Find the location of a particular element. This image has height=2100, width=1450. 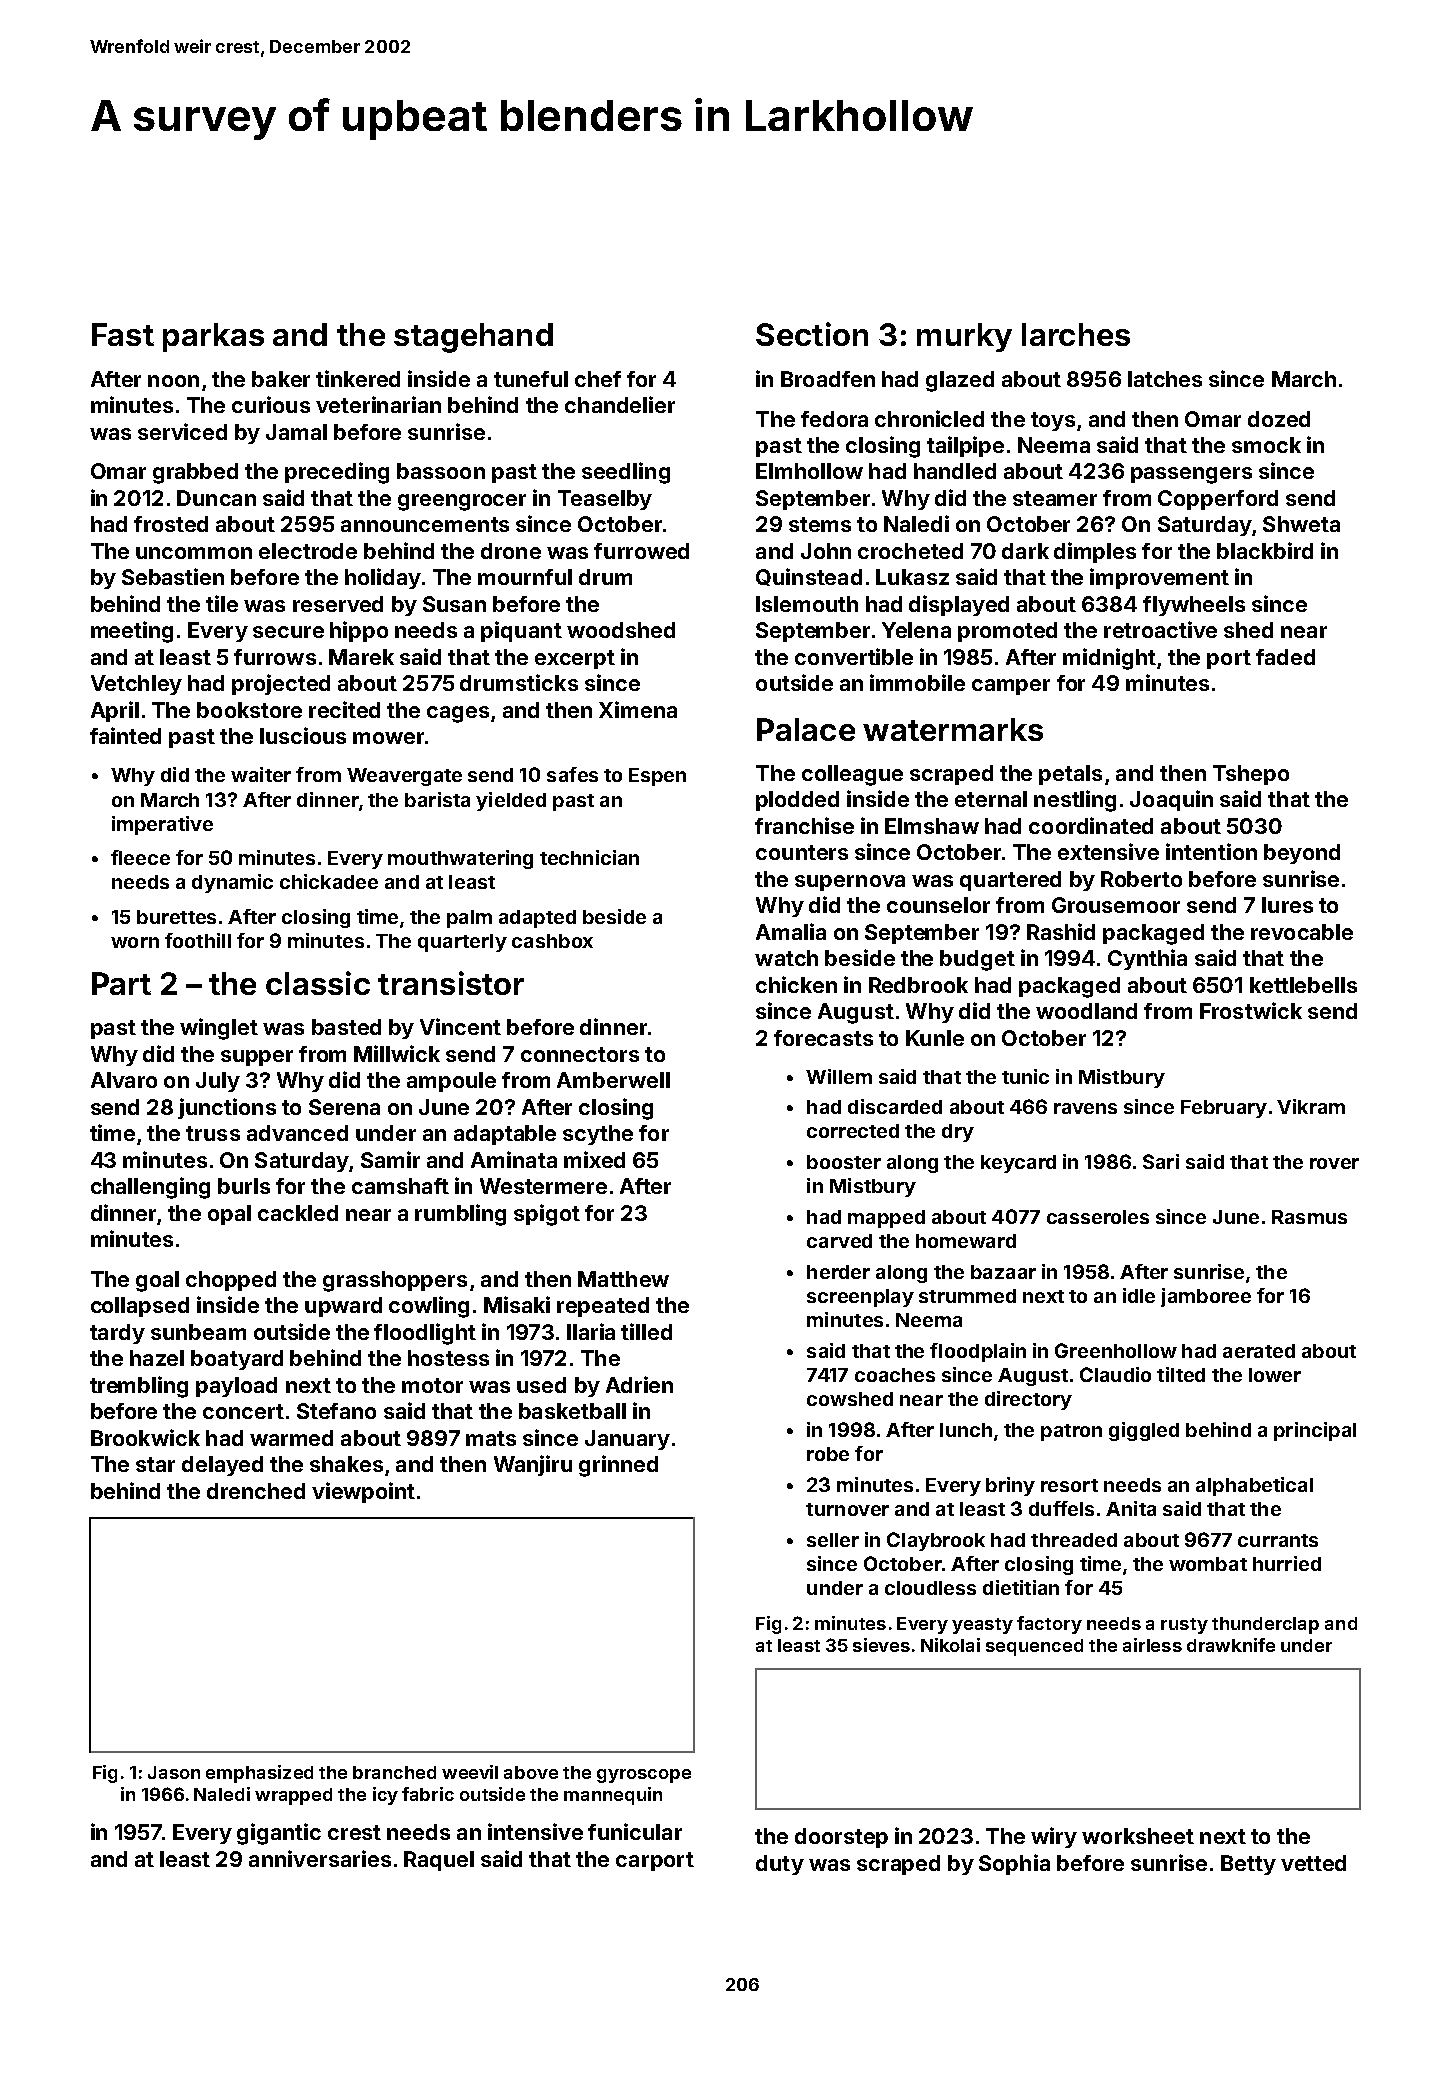

retroactive is located at coordinates (1160, 629).
